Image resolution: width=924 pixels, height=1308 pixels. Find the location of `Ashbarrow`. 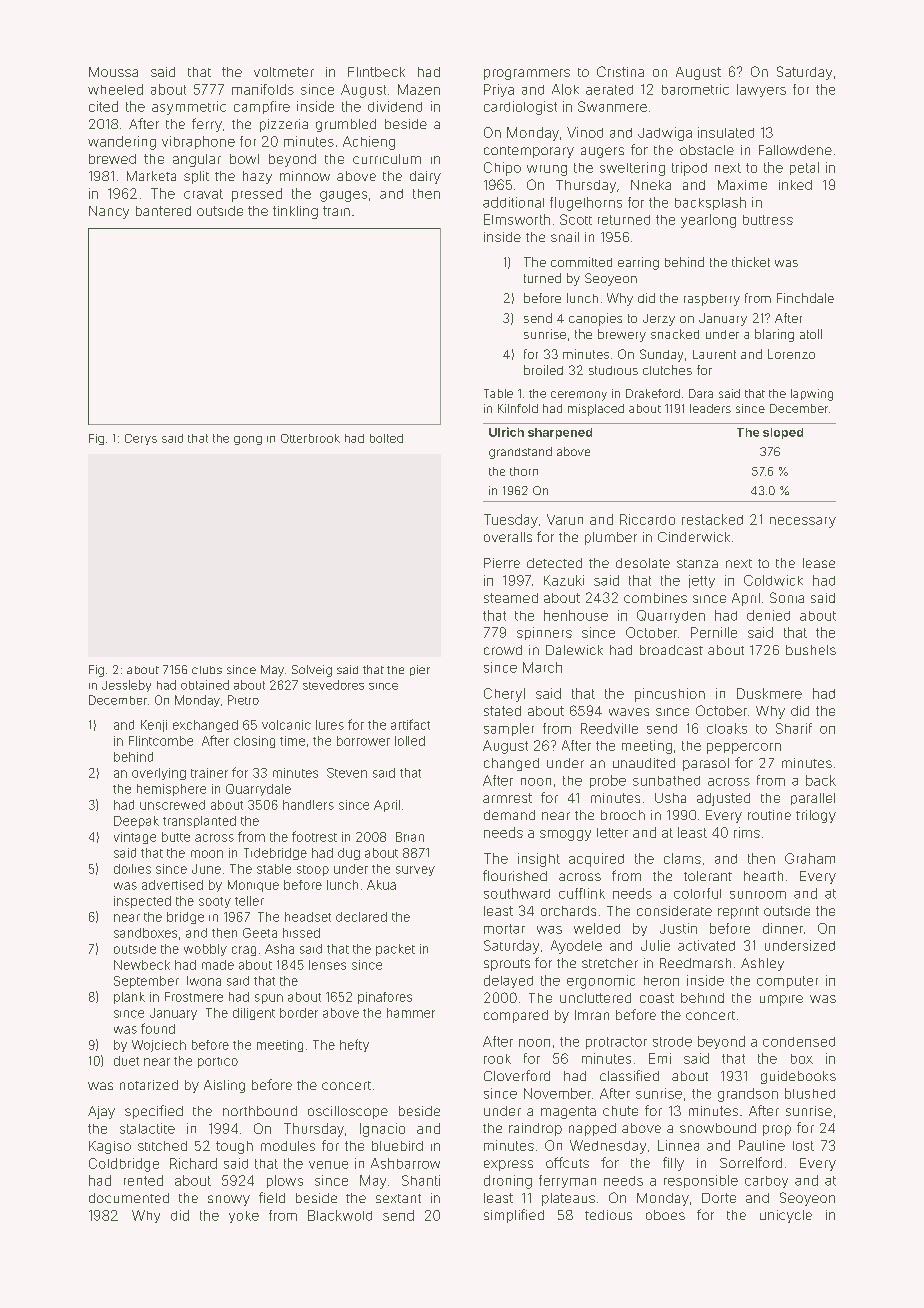

Ashbarrow is located at coordinates (405, 1163).
